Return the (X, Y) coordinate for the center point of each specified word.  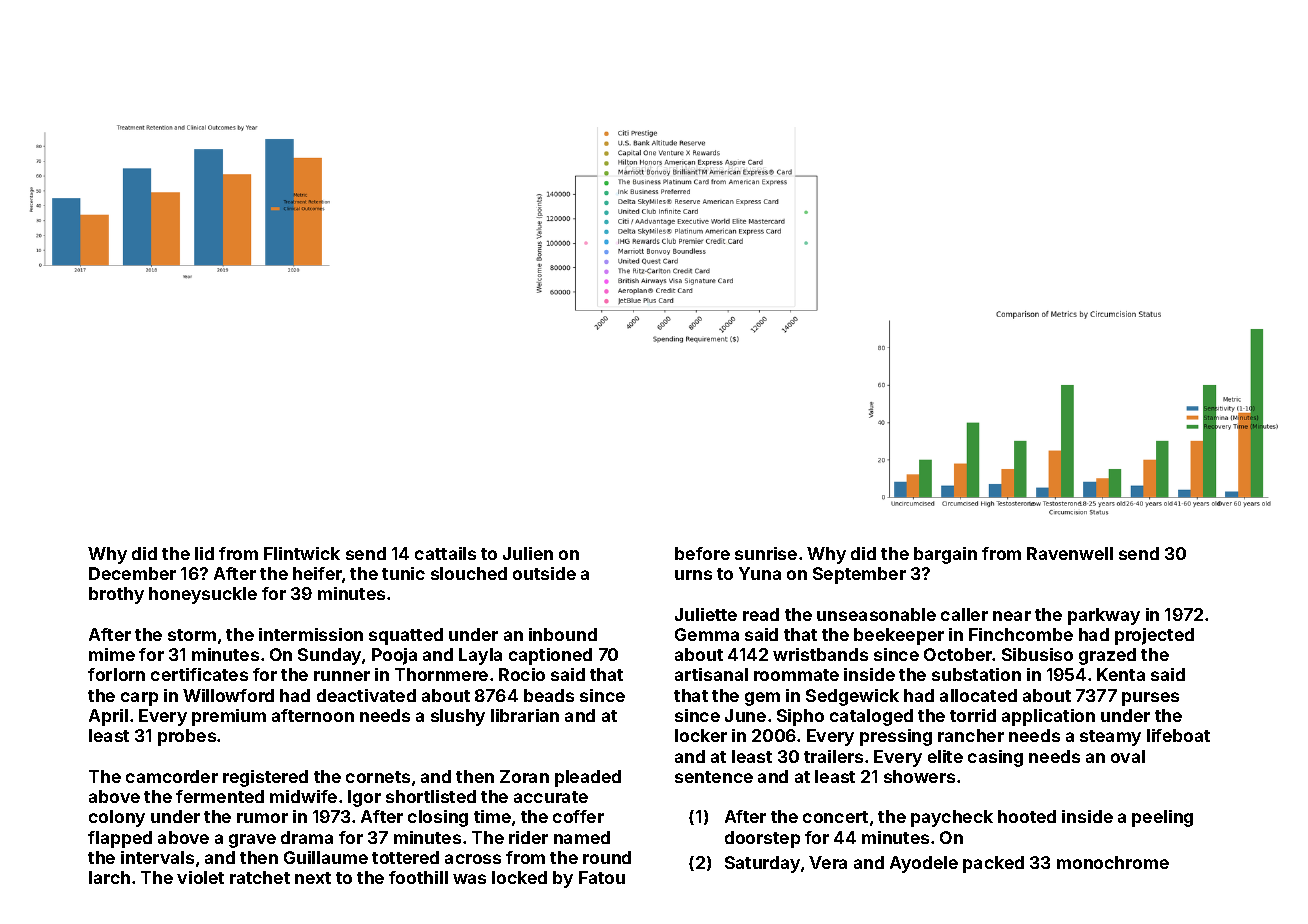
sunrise (766, 553)
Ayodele (924, 864)
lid (204, 553)
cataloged (871, 717)
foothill (418, 877)
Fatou (602, 877)
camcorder (172, 776)
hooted (1027, 816)
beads (549, 695)
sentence (714, 777)
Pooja (394, 656)
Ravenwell (1070, 553)
